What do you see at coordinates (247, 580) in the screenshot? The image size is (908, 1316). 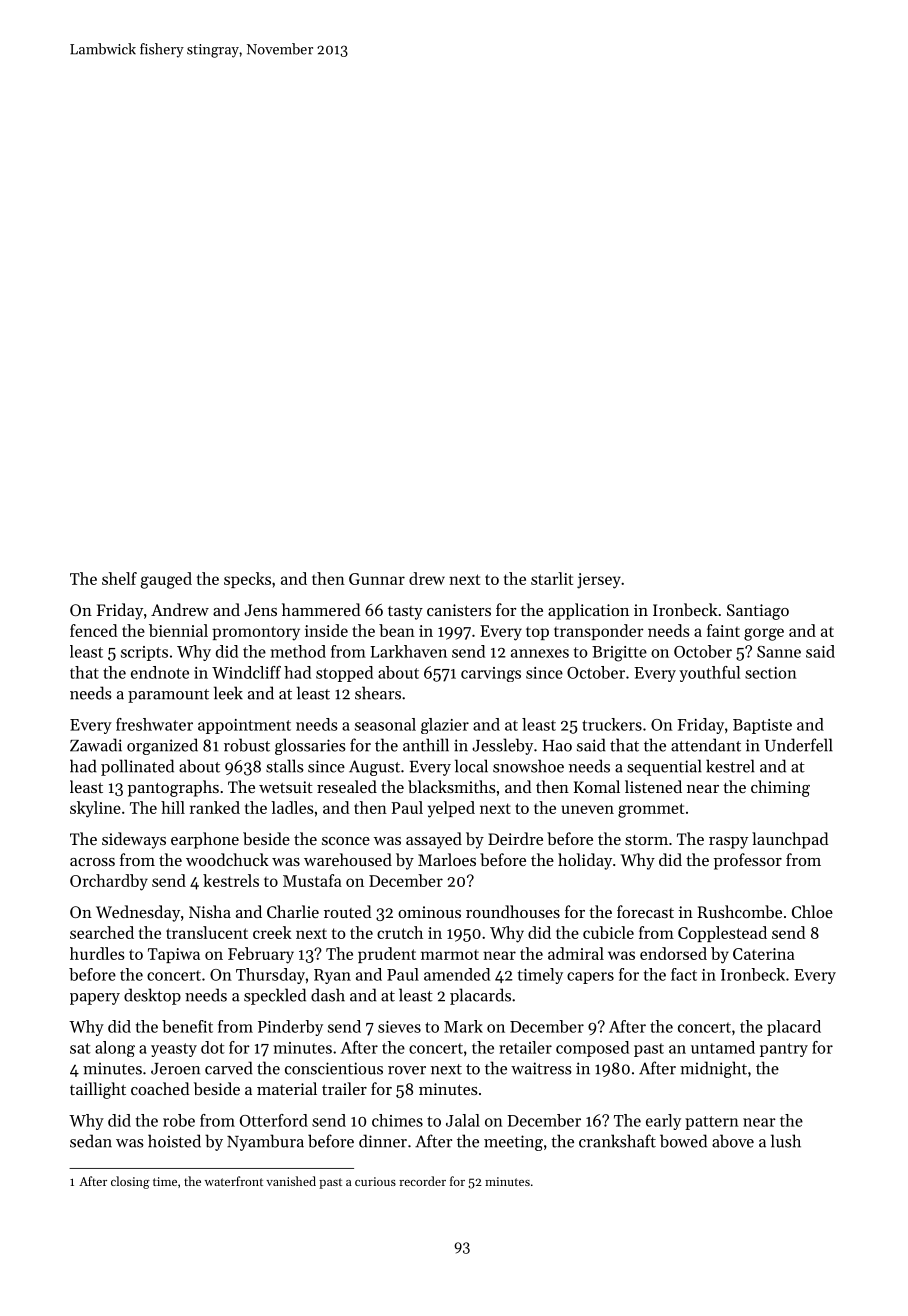 I see `specks` at bounding box center [247, 580].
